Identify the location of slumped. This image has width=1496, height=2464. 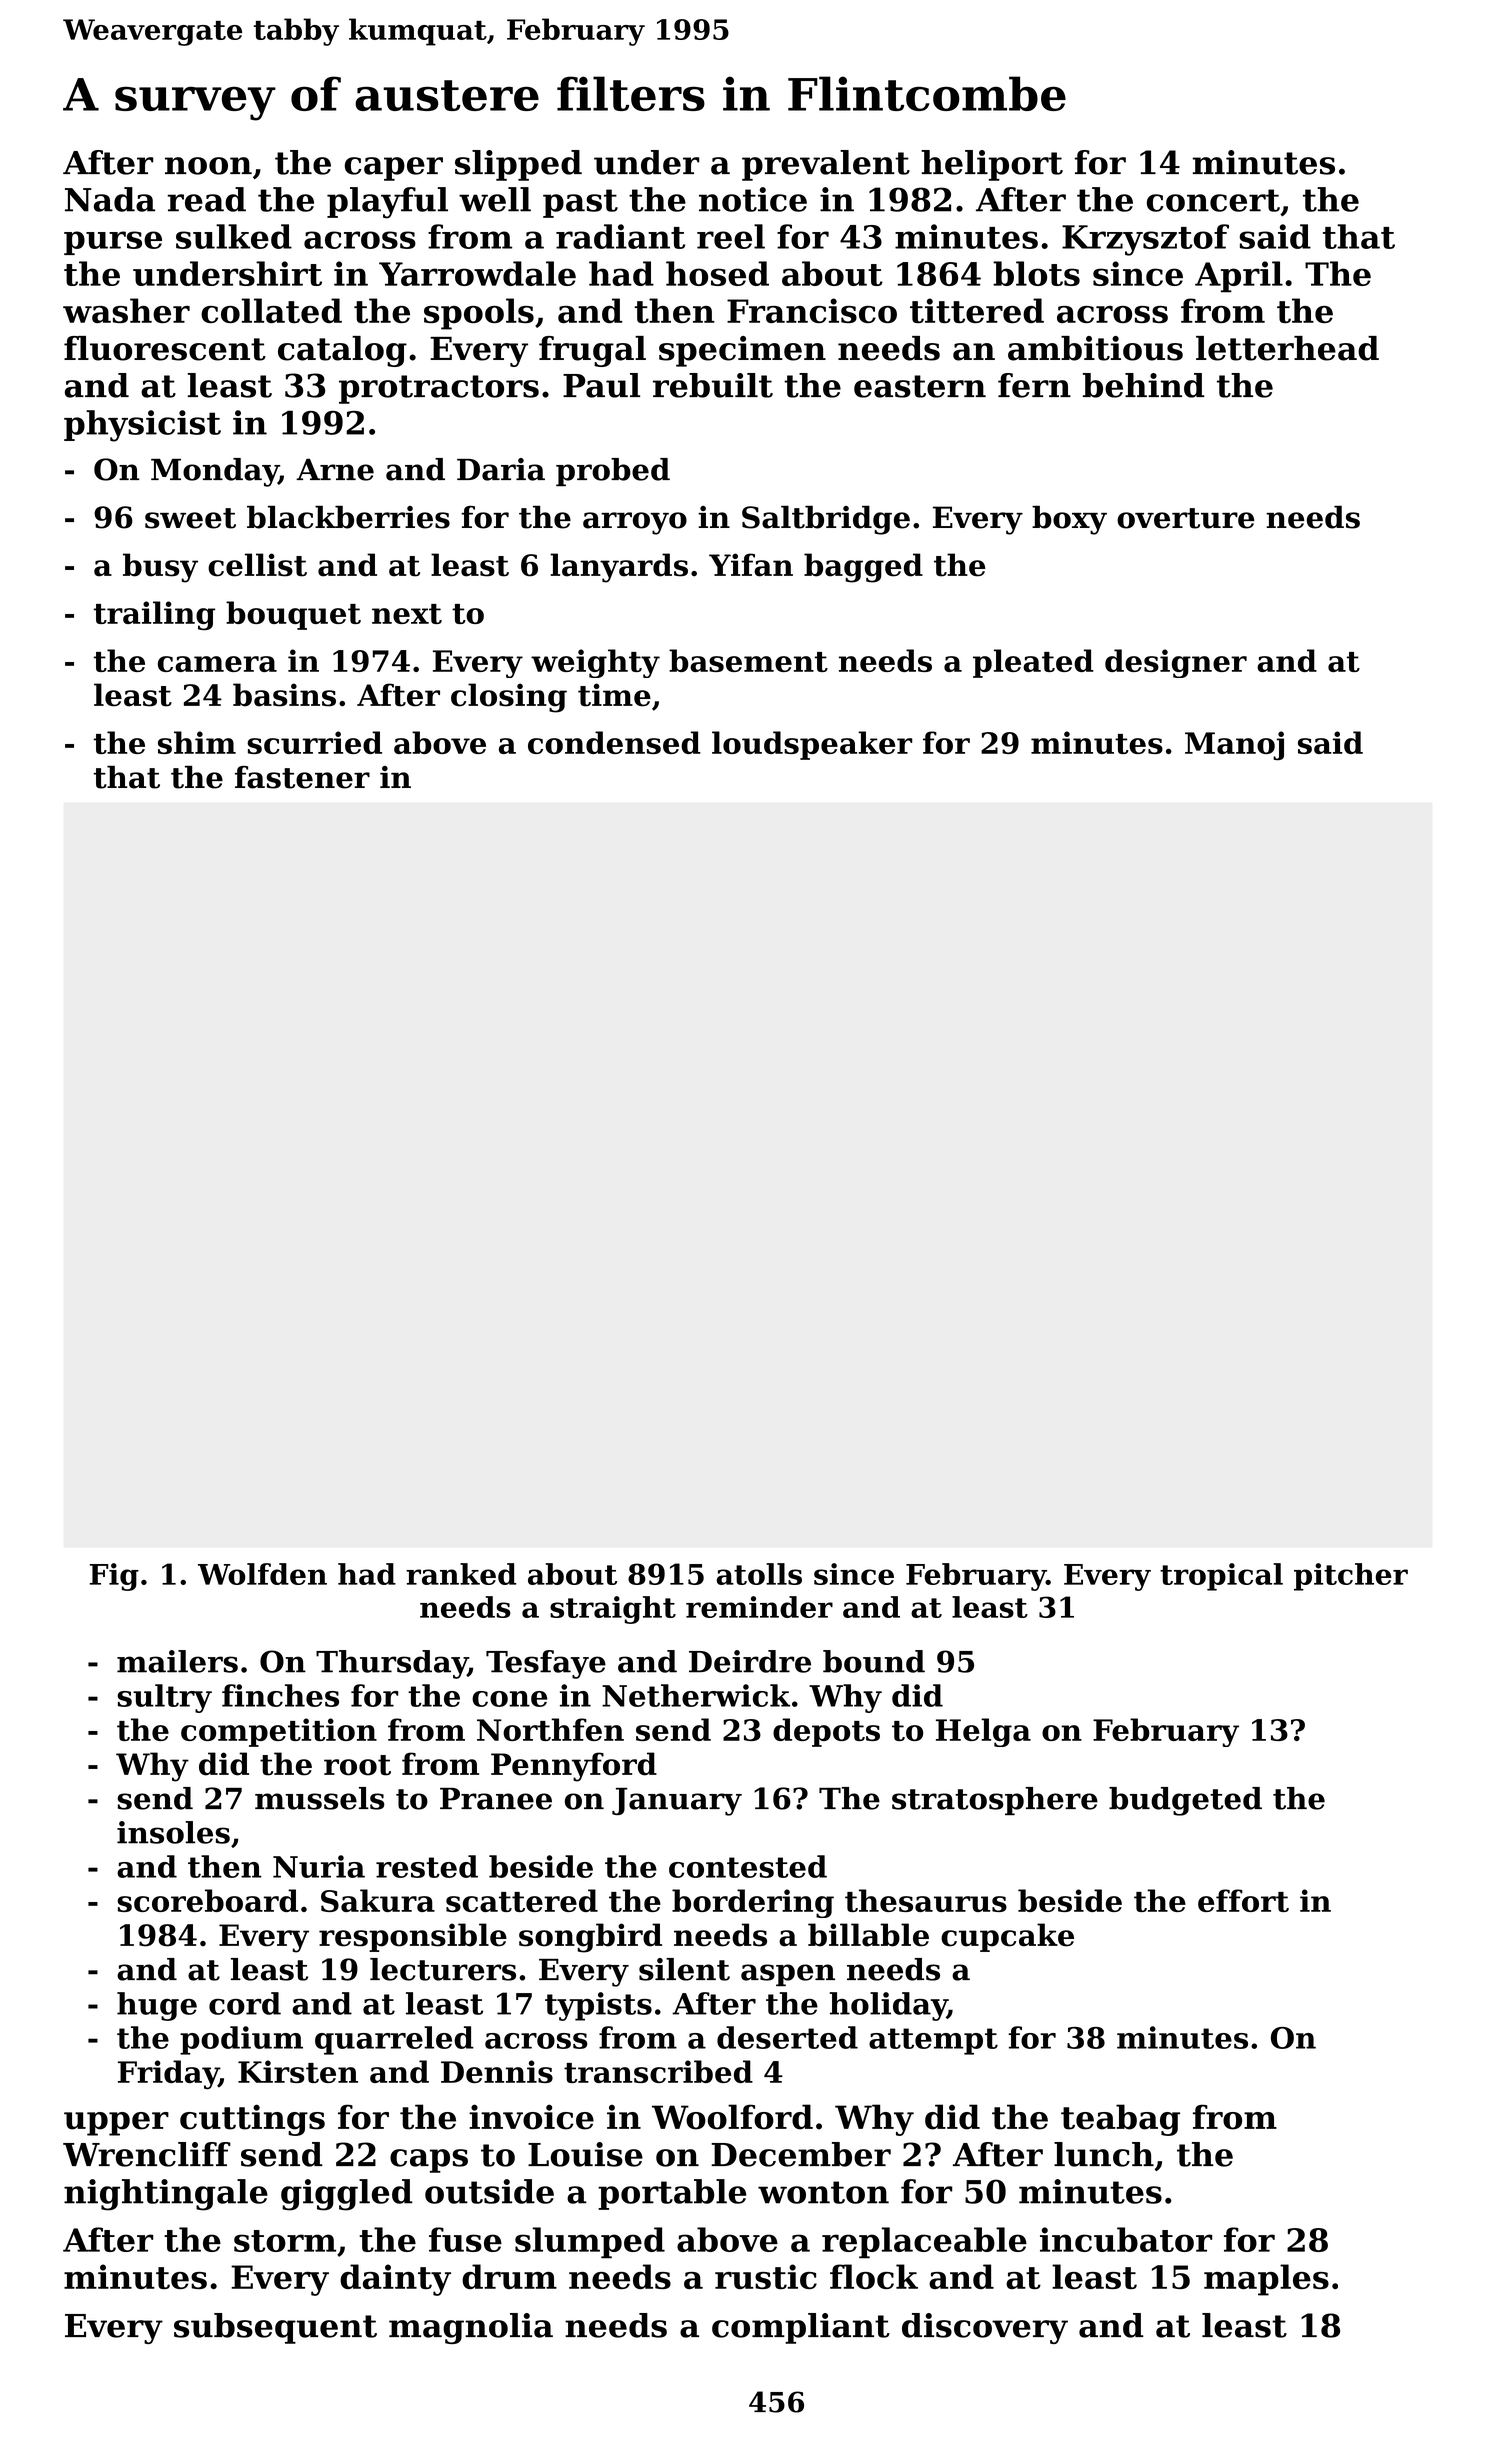
(590, 2243).
